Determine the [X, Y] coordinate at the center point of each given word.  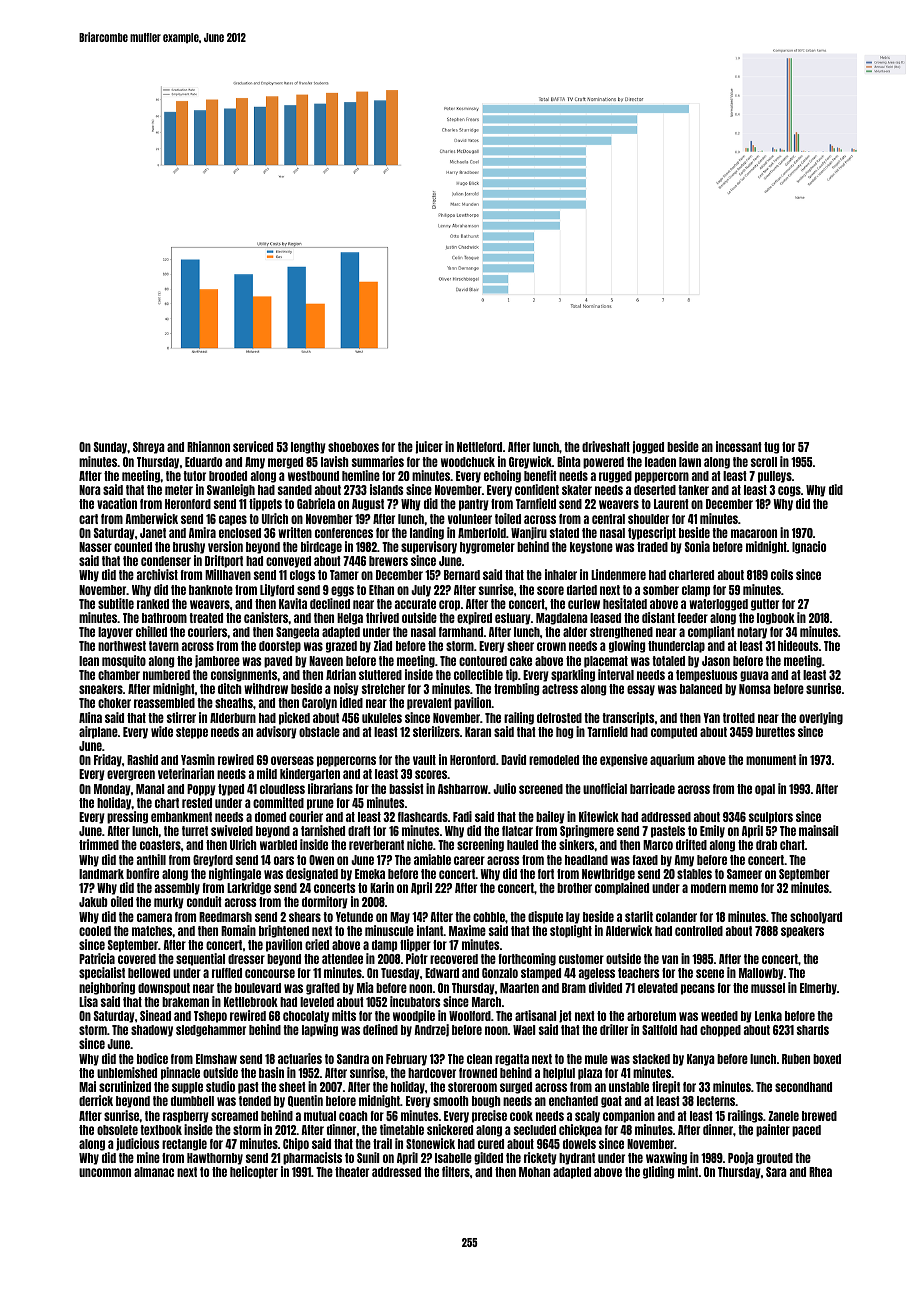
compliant [711, 632]
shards [812, 1030]
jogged [648, 447]
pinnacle [180, 1073]
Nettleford [479, 447]
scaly [587, 1117]
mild [267, 773]
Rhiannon [208, 446]
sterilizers [436, 731]
